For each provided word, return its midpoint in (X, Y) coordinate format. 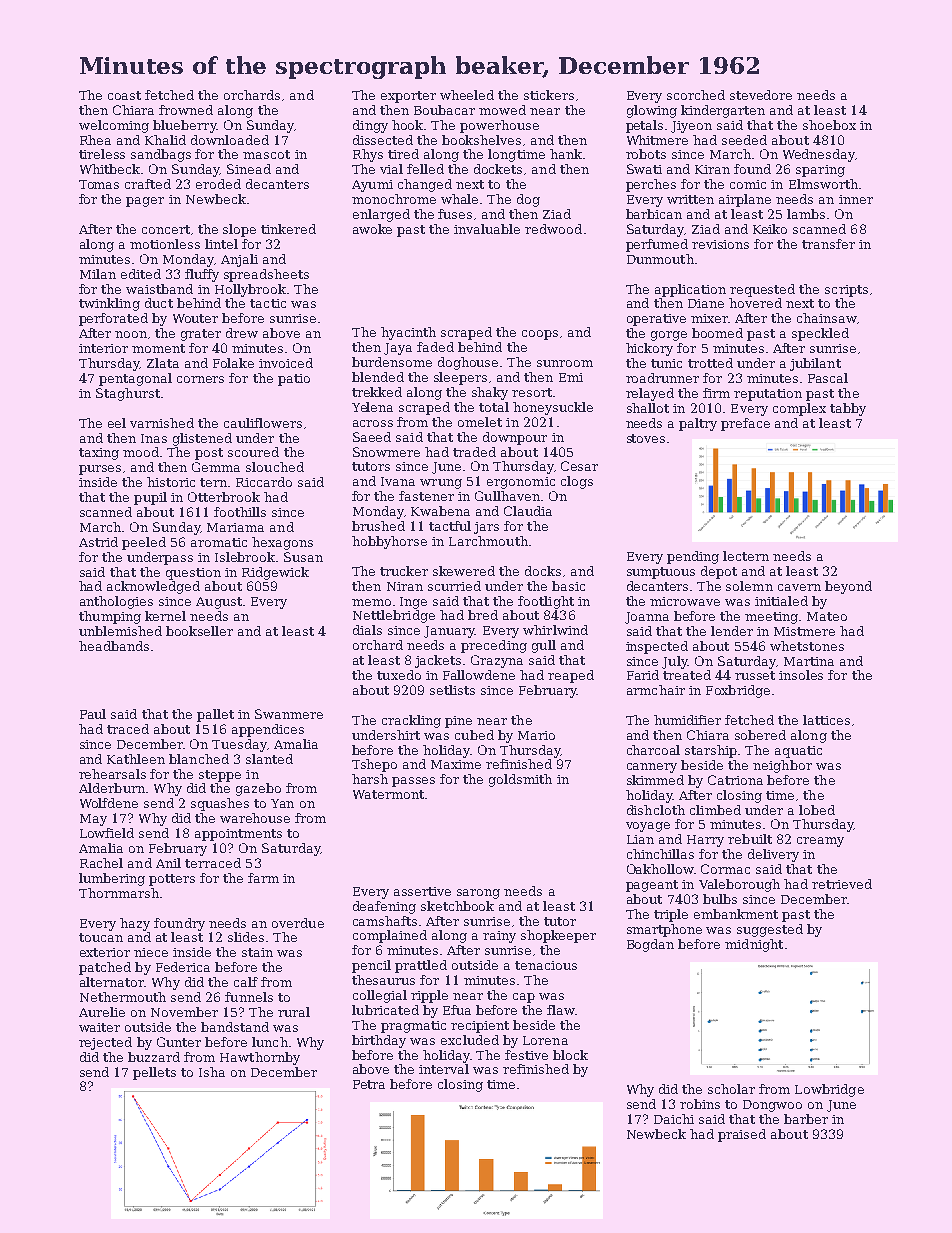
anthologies (116, 602)
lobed (817, 810)
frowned (186, 110)
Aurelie (102, 1012)
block (570, 1055)
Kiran (712, 169)
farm (263, 878)
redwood (553, 229)
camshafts (385, 921)
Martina (809, 661)
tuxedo (399, 675)
